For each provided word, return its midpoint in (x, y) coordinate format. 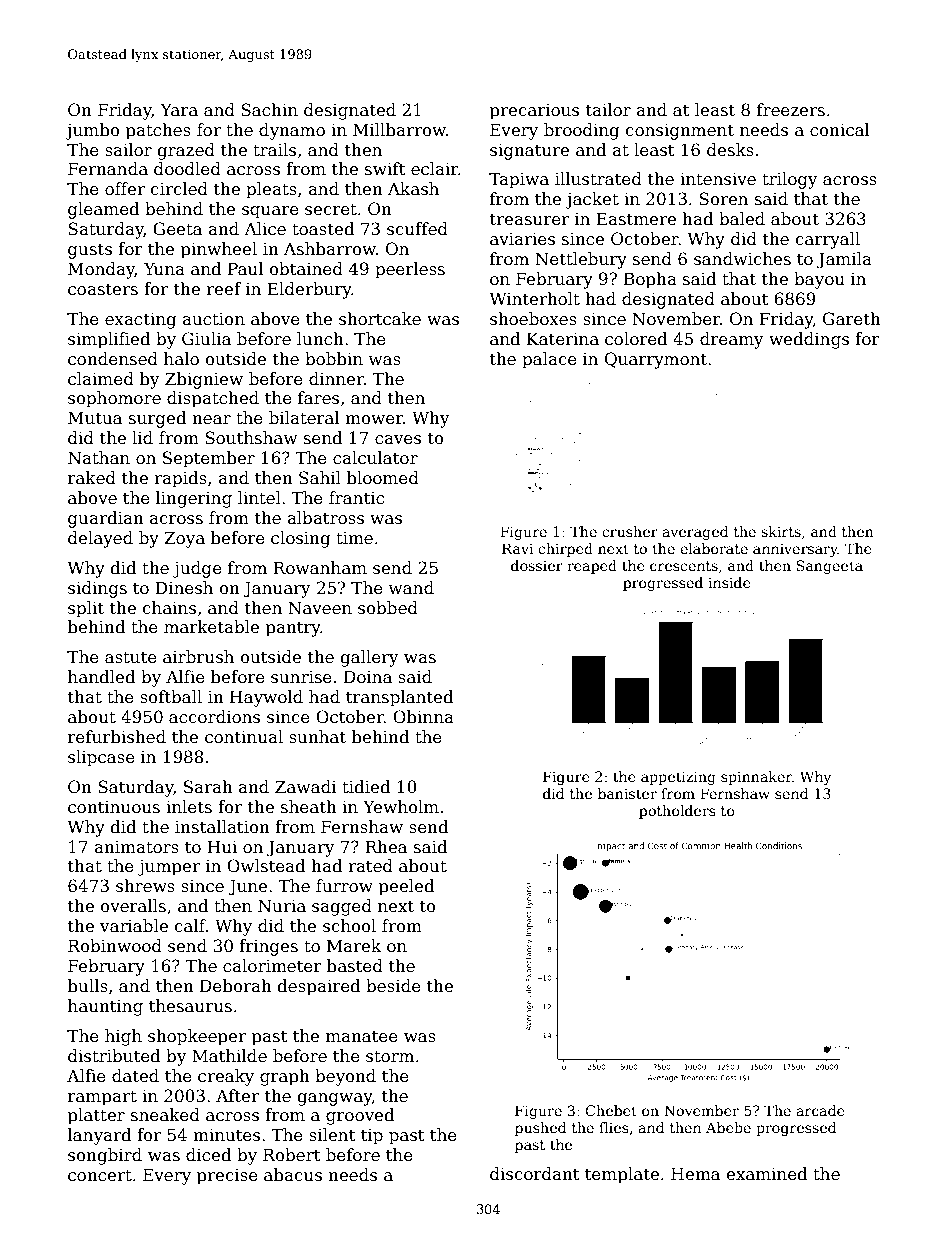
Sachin (269, 110)
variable (134, 926)
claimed (101, 379)
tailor (608, 110)
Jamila (844, 260)
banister (627, 793)
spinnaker (756, 778)
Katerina (563, 339)
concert (100, 1175)
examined (767, 1174)
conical (839, 130)
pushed (541, 1129)
